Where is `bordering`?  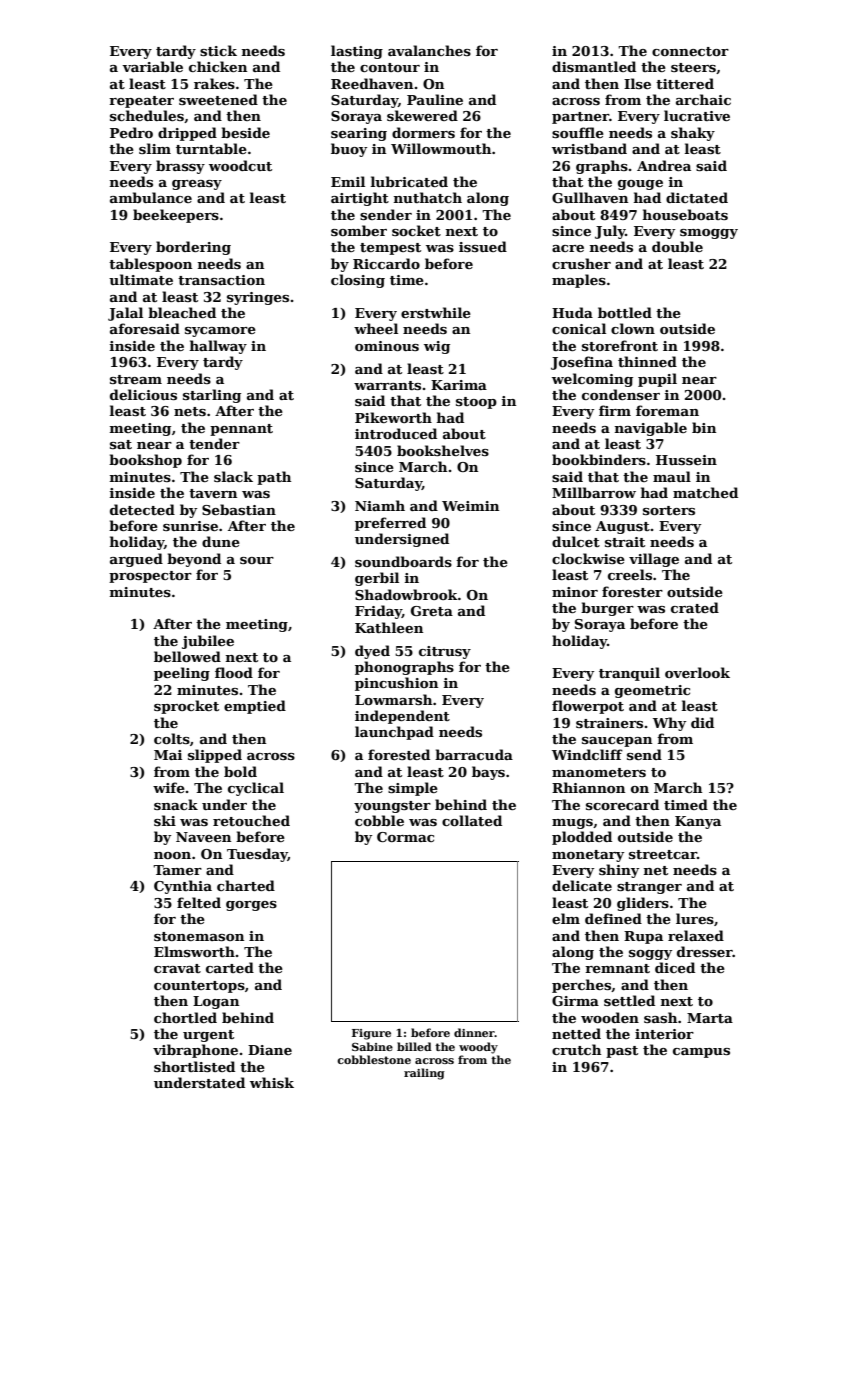
bordering is located at coordinates (193, 248).
